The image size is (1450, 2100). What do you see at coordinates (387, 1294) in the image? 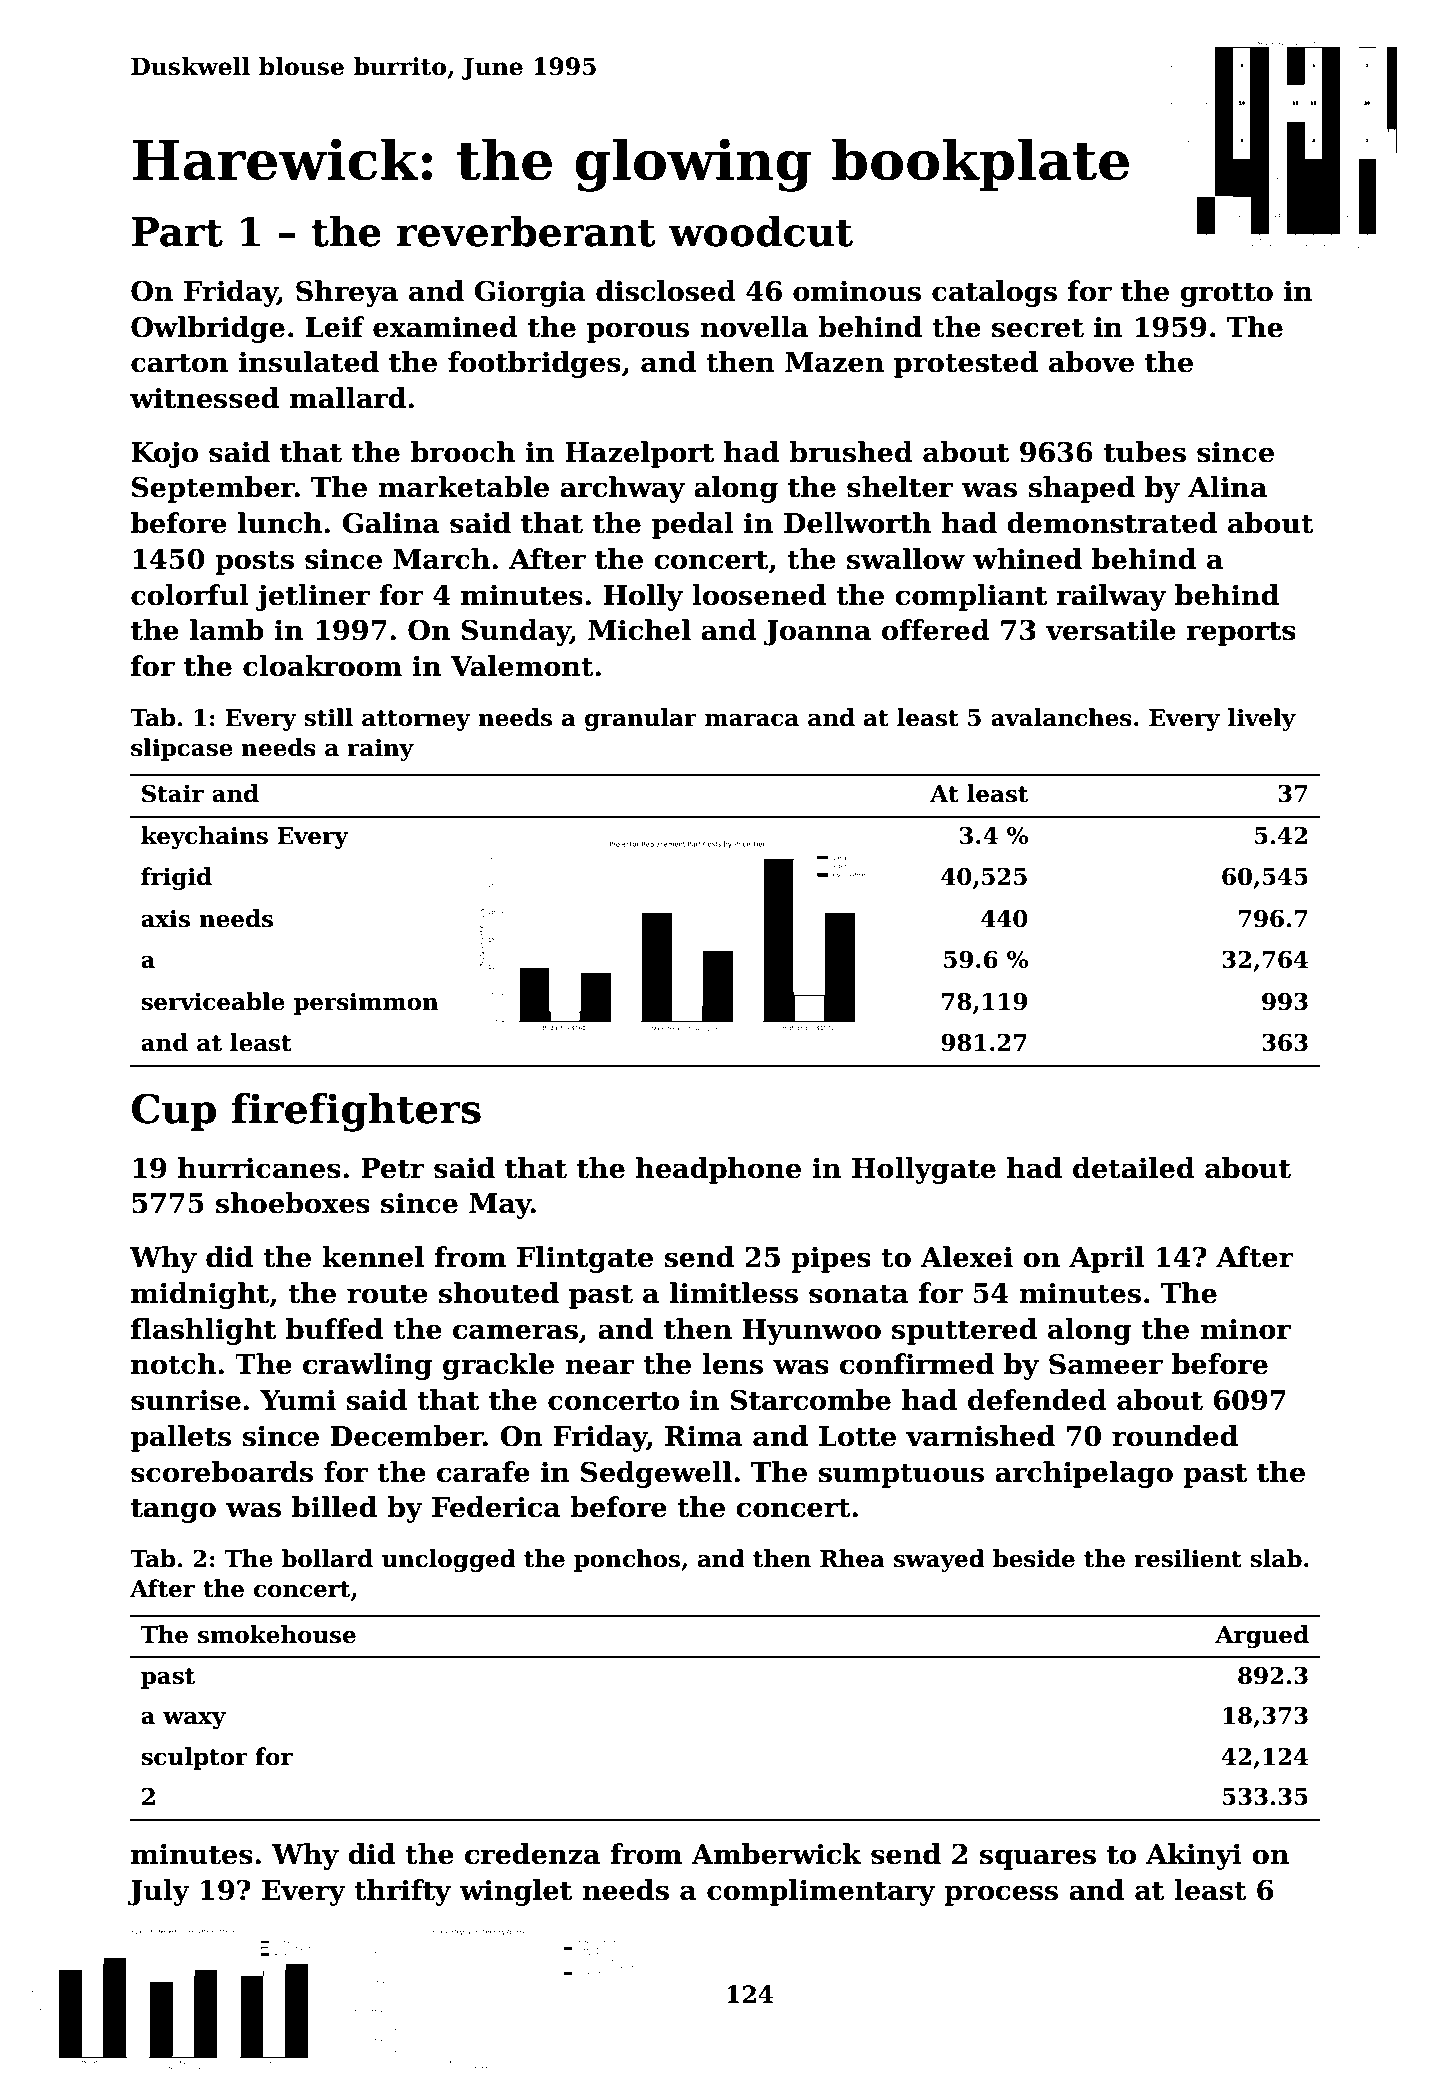
I see `route` at bounding box center [387, 1294].
